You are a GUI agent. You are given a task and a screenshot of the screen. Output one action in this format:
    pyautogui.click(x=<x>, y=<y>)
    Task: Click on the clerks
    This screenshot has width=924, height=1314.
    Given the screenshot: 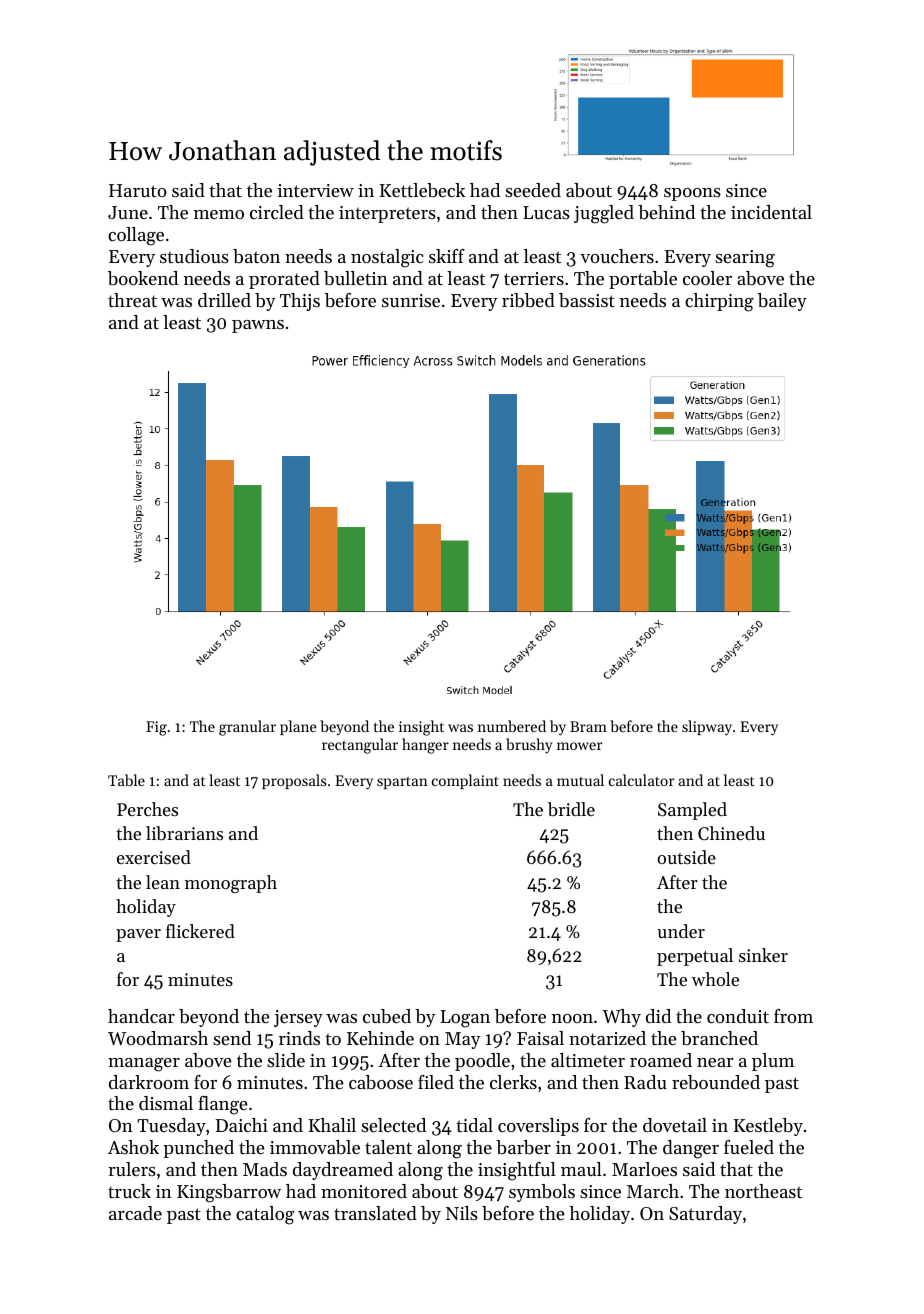 What is the action you would take?
    pyautogui.click(x=513, y=1082)
